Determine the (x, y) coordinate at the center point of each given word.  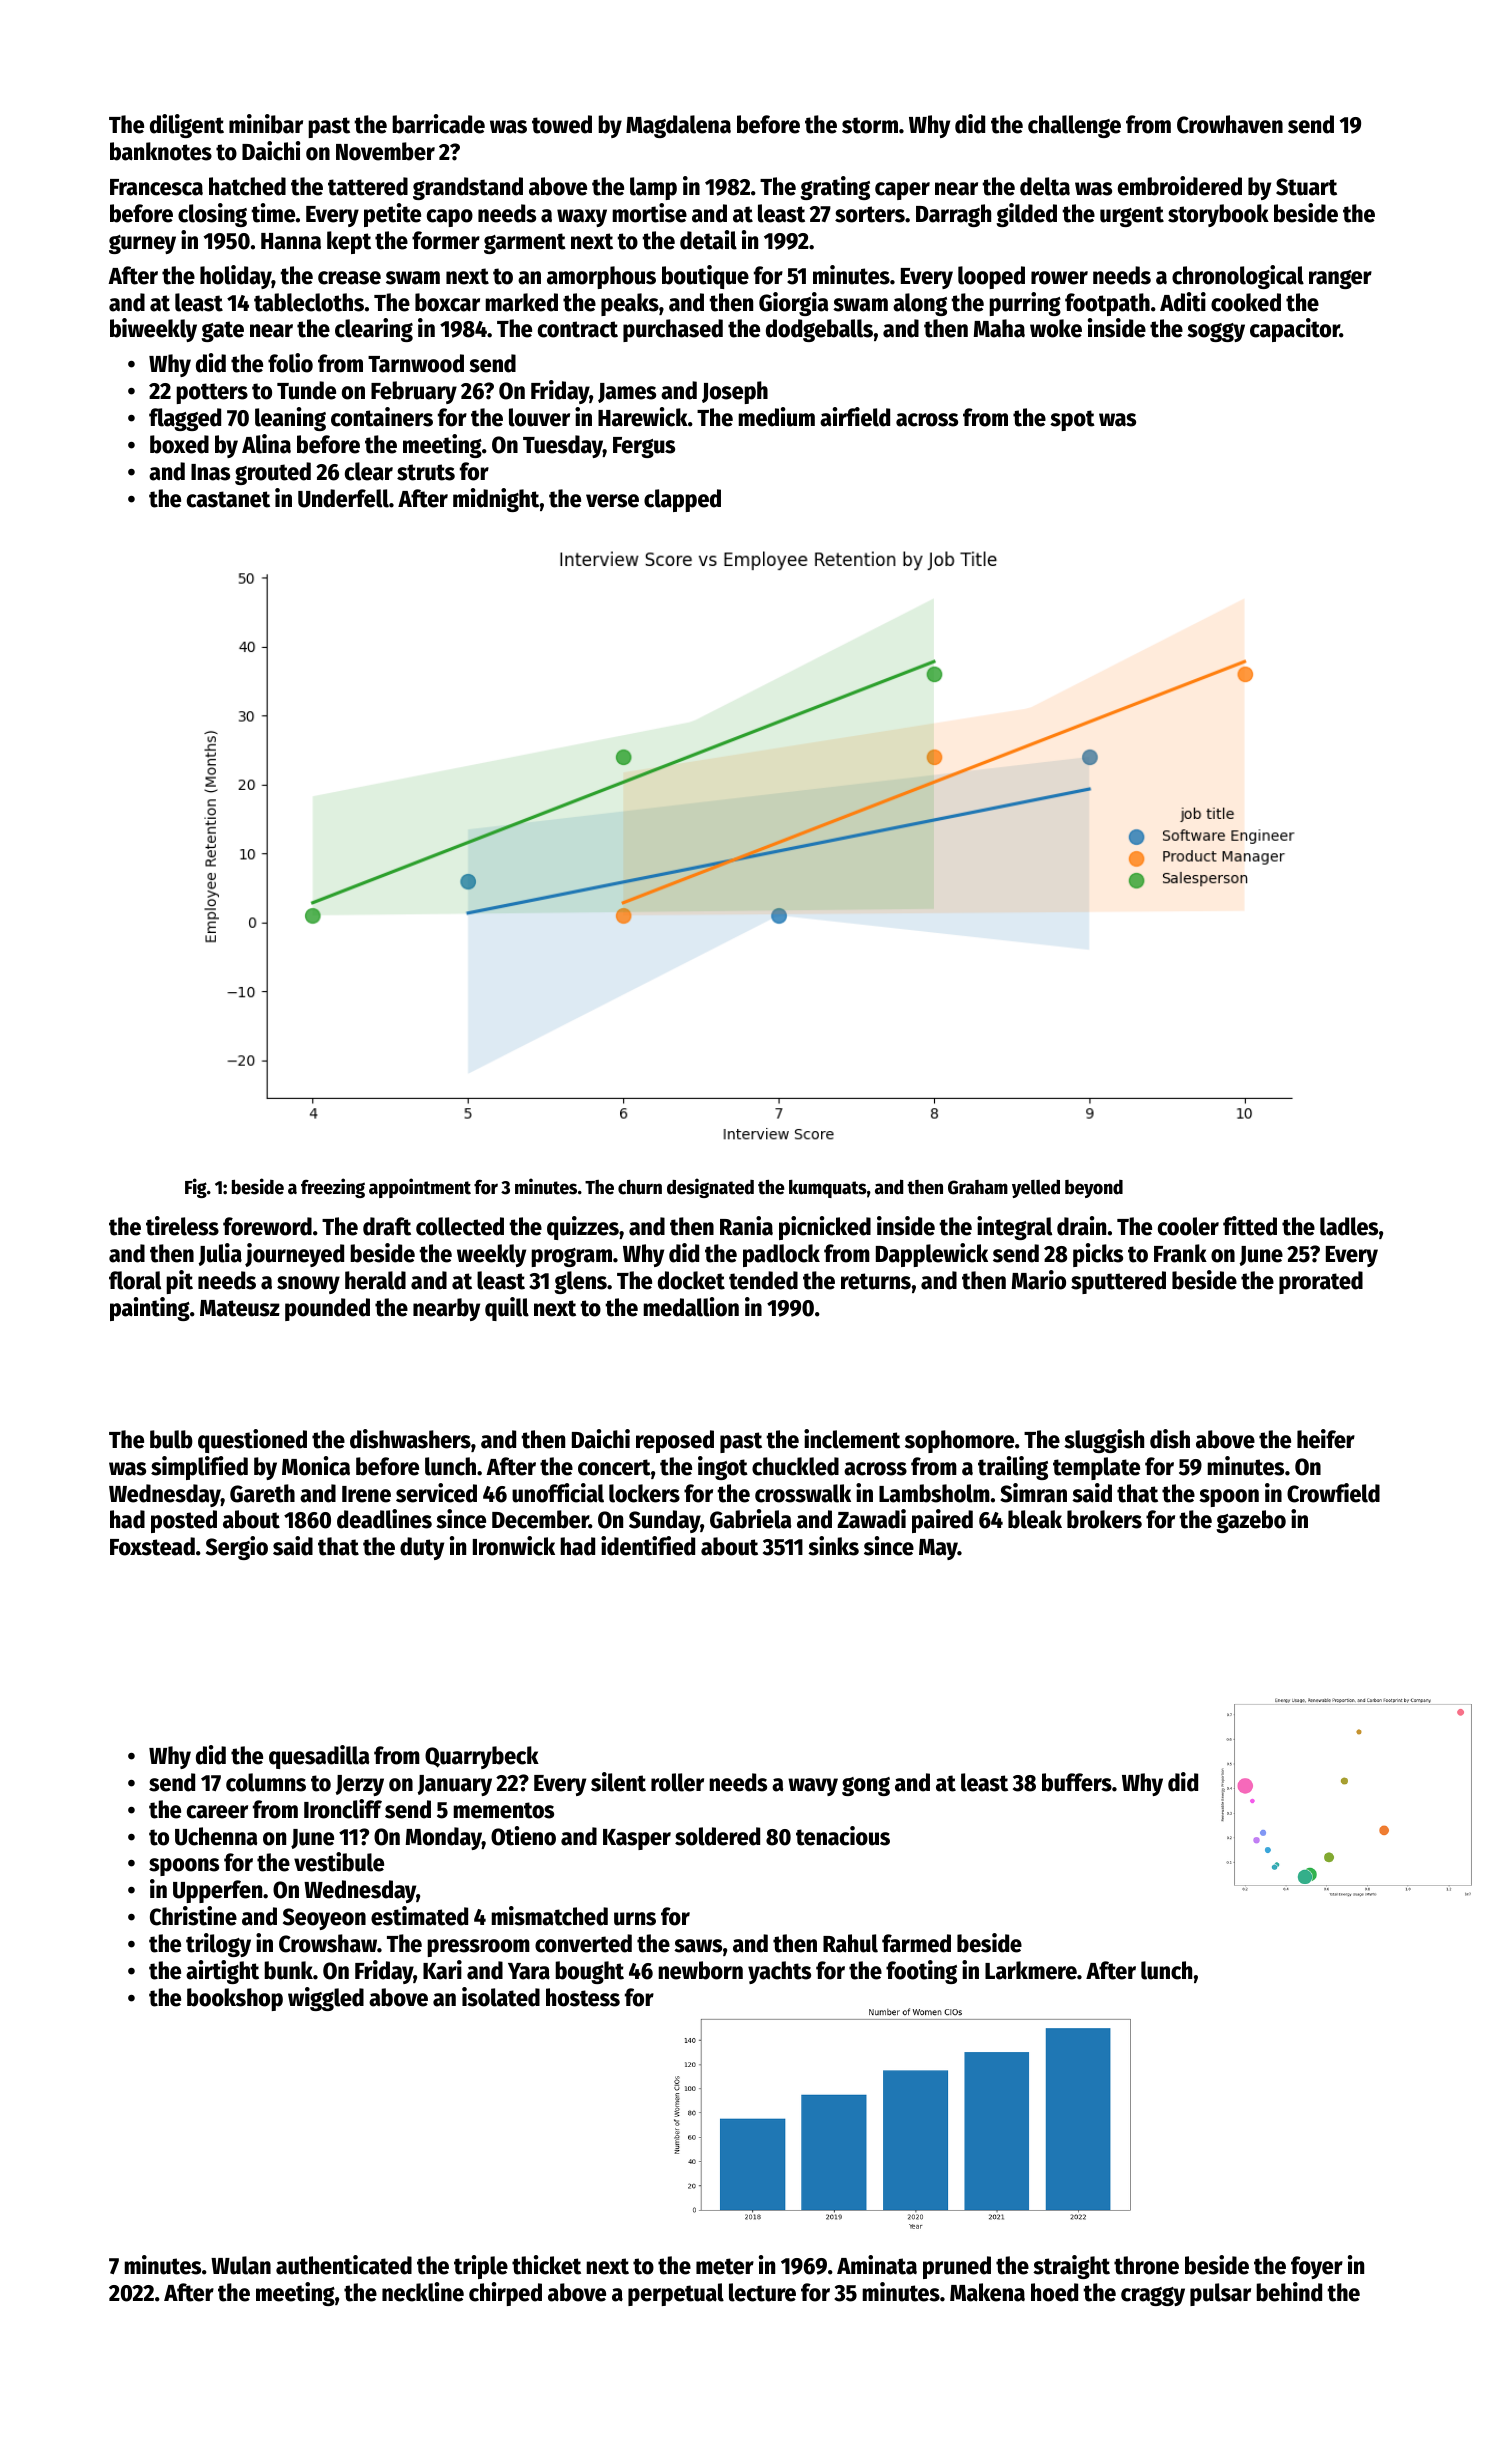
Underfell (343, 498)
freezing (333, 1188)
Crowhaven (1230, 124)
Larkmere (1031, 1970)
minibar (266, 124)
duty (422, 1548)
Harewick (643, 417)
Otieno (523, 1836)
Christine (193, 1916)
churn (640, 1187)
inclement (852, 1439)
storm (870, 125)
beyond (1094, 1189)
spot (1072, 420)
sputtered (1118, 1282)
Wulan (241, 2265)
